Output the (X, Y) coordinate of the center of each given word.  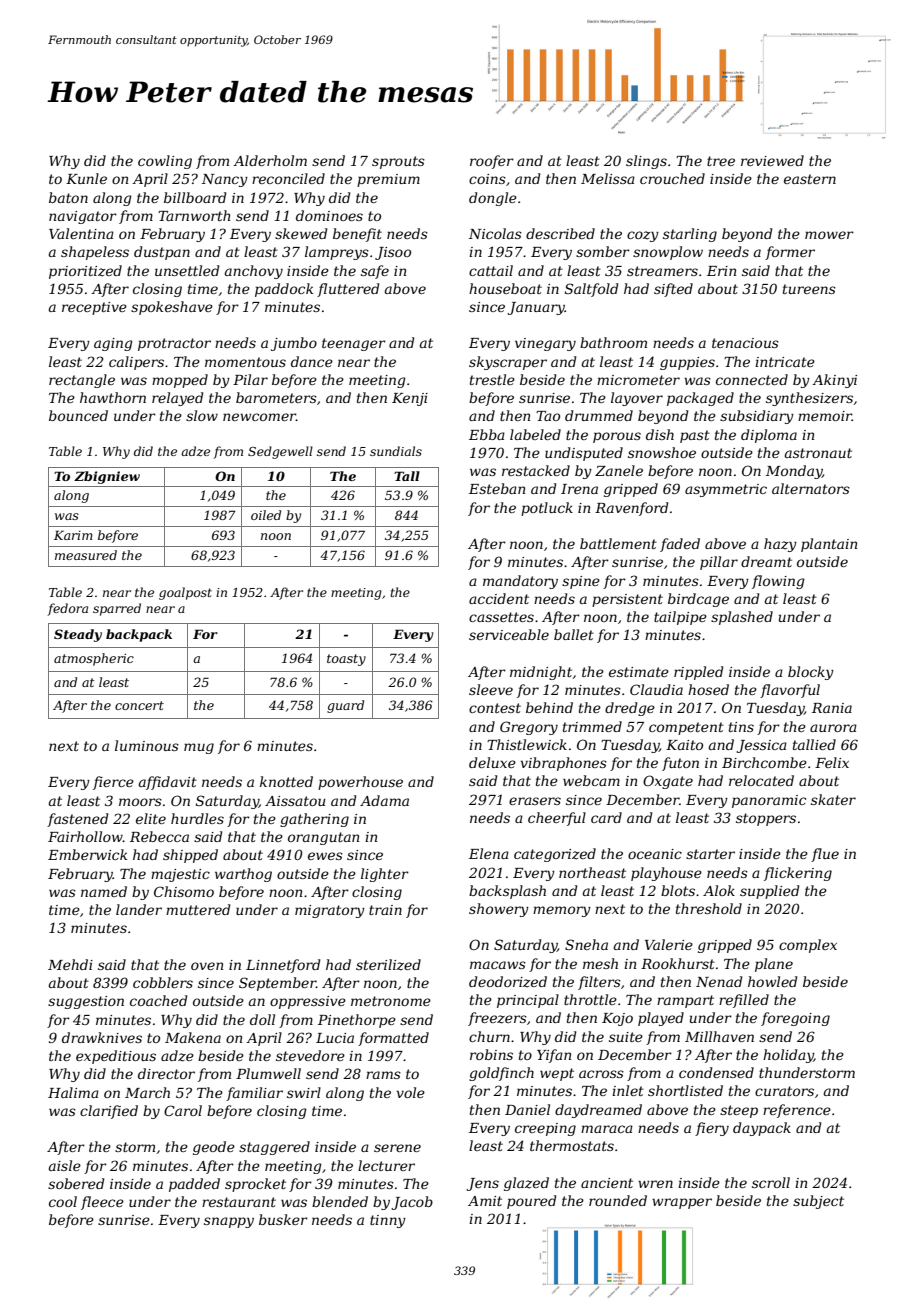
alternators (811, 488)
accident (499, 598)
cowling (165, 162)
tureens (809, 289)
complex (808, 946)
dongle (493, 199)
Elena (489, 853)
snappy (229, 1222)
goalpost (185, 593)
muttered (198, 909)
